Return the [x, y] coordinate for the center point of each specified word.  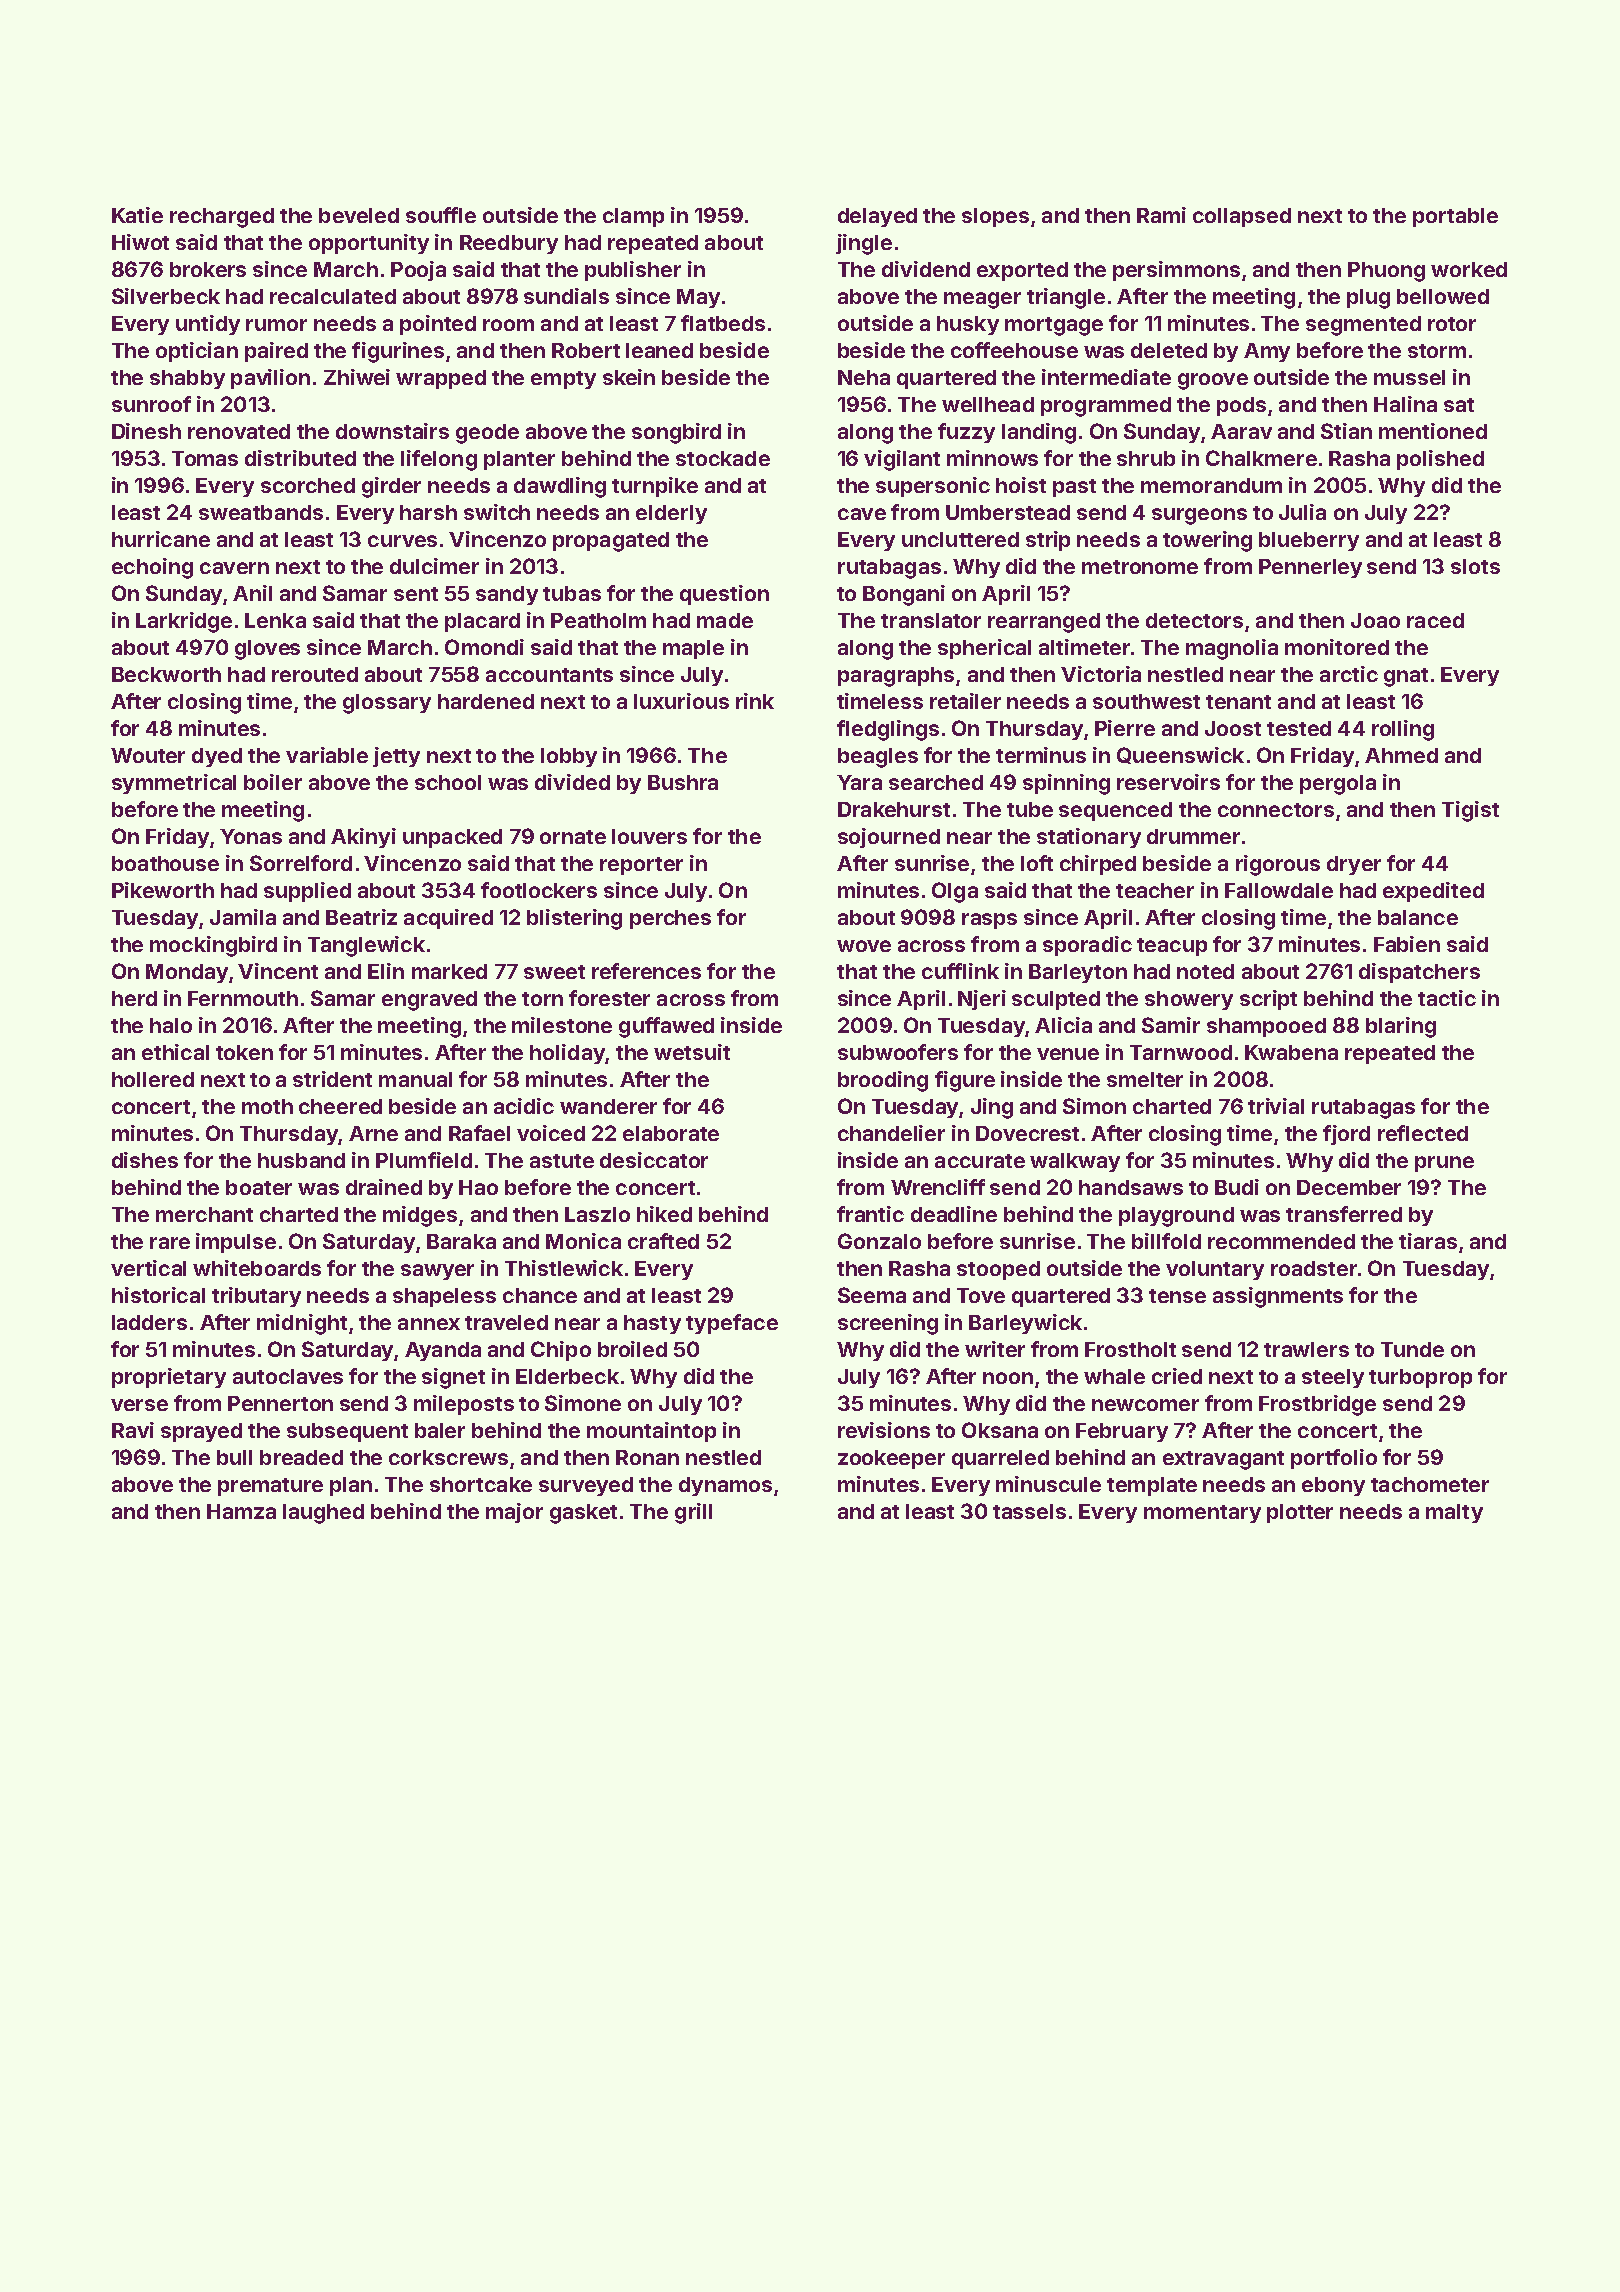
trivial [1276, 1106]
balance [1418, 917]
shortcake [481, 1484]
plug [1368, 299]
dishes [145, 1160]
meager [982, 300]
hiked [664, 1214]
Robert [586, 350]
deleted [1169, 350]
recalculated [333, 296]
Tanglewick [366, 946]
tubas [572, 593]
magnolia [1232, 649]
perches [670, 919]
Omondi [484, 647]
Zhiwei [357, 377]
